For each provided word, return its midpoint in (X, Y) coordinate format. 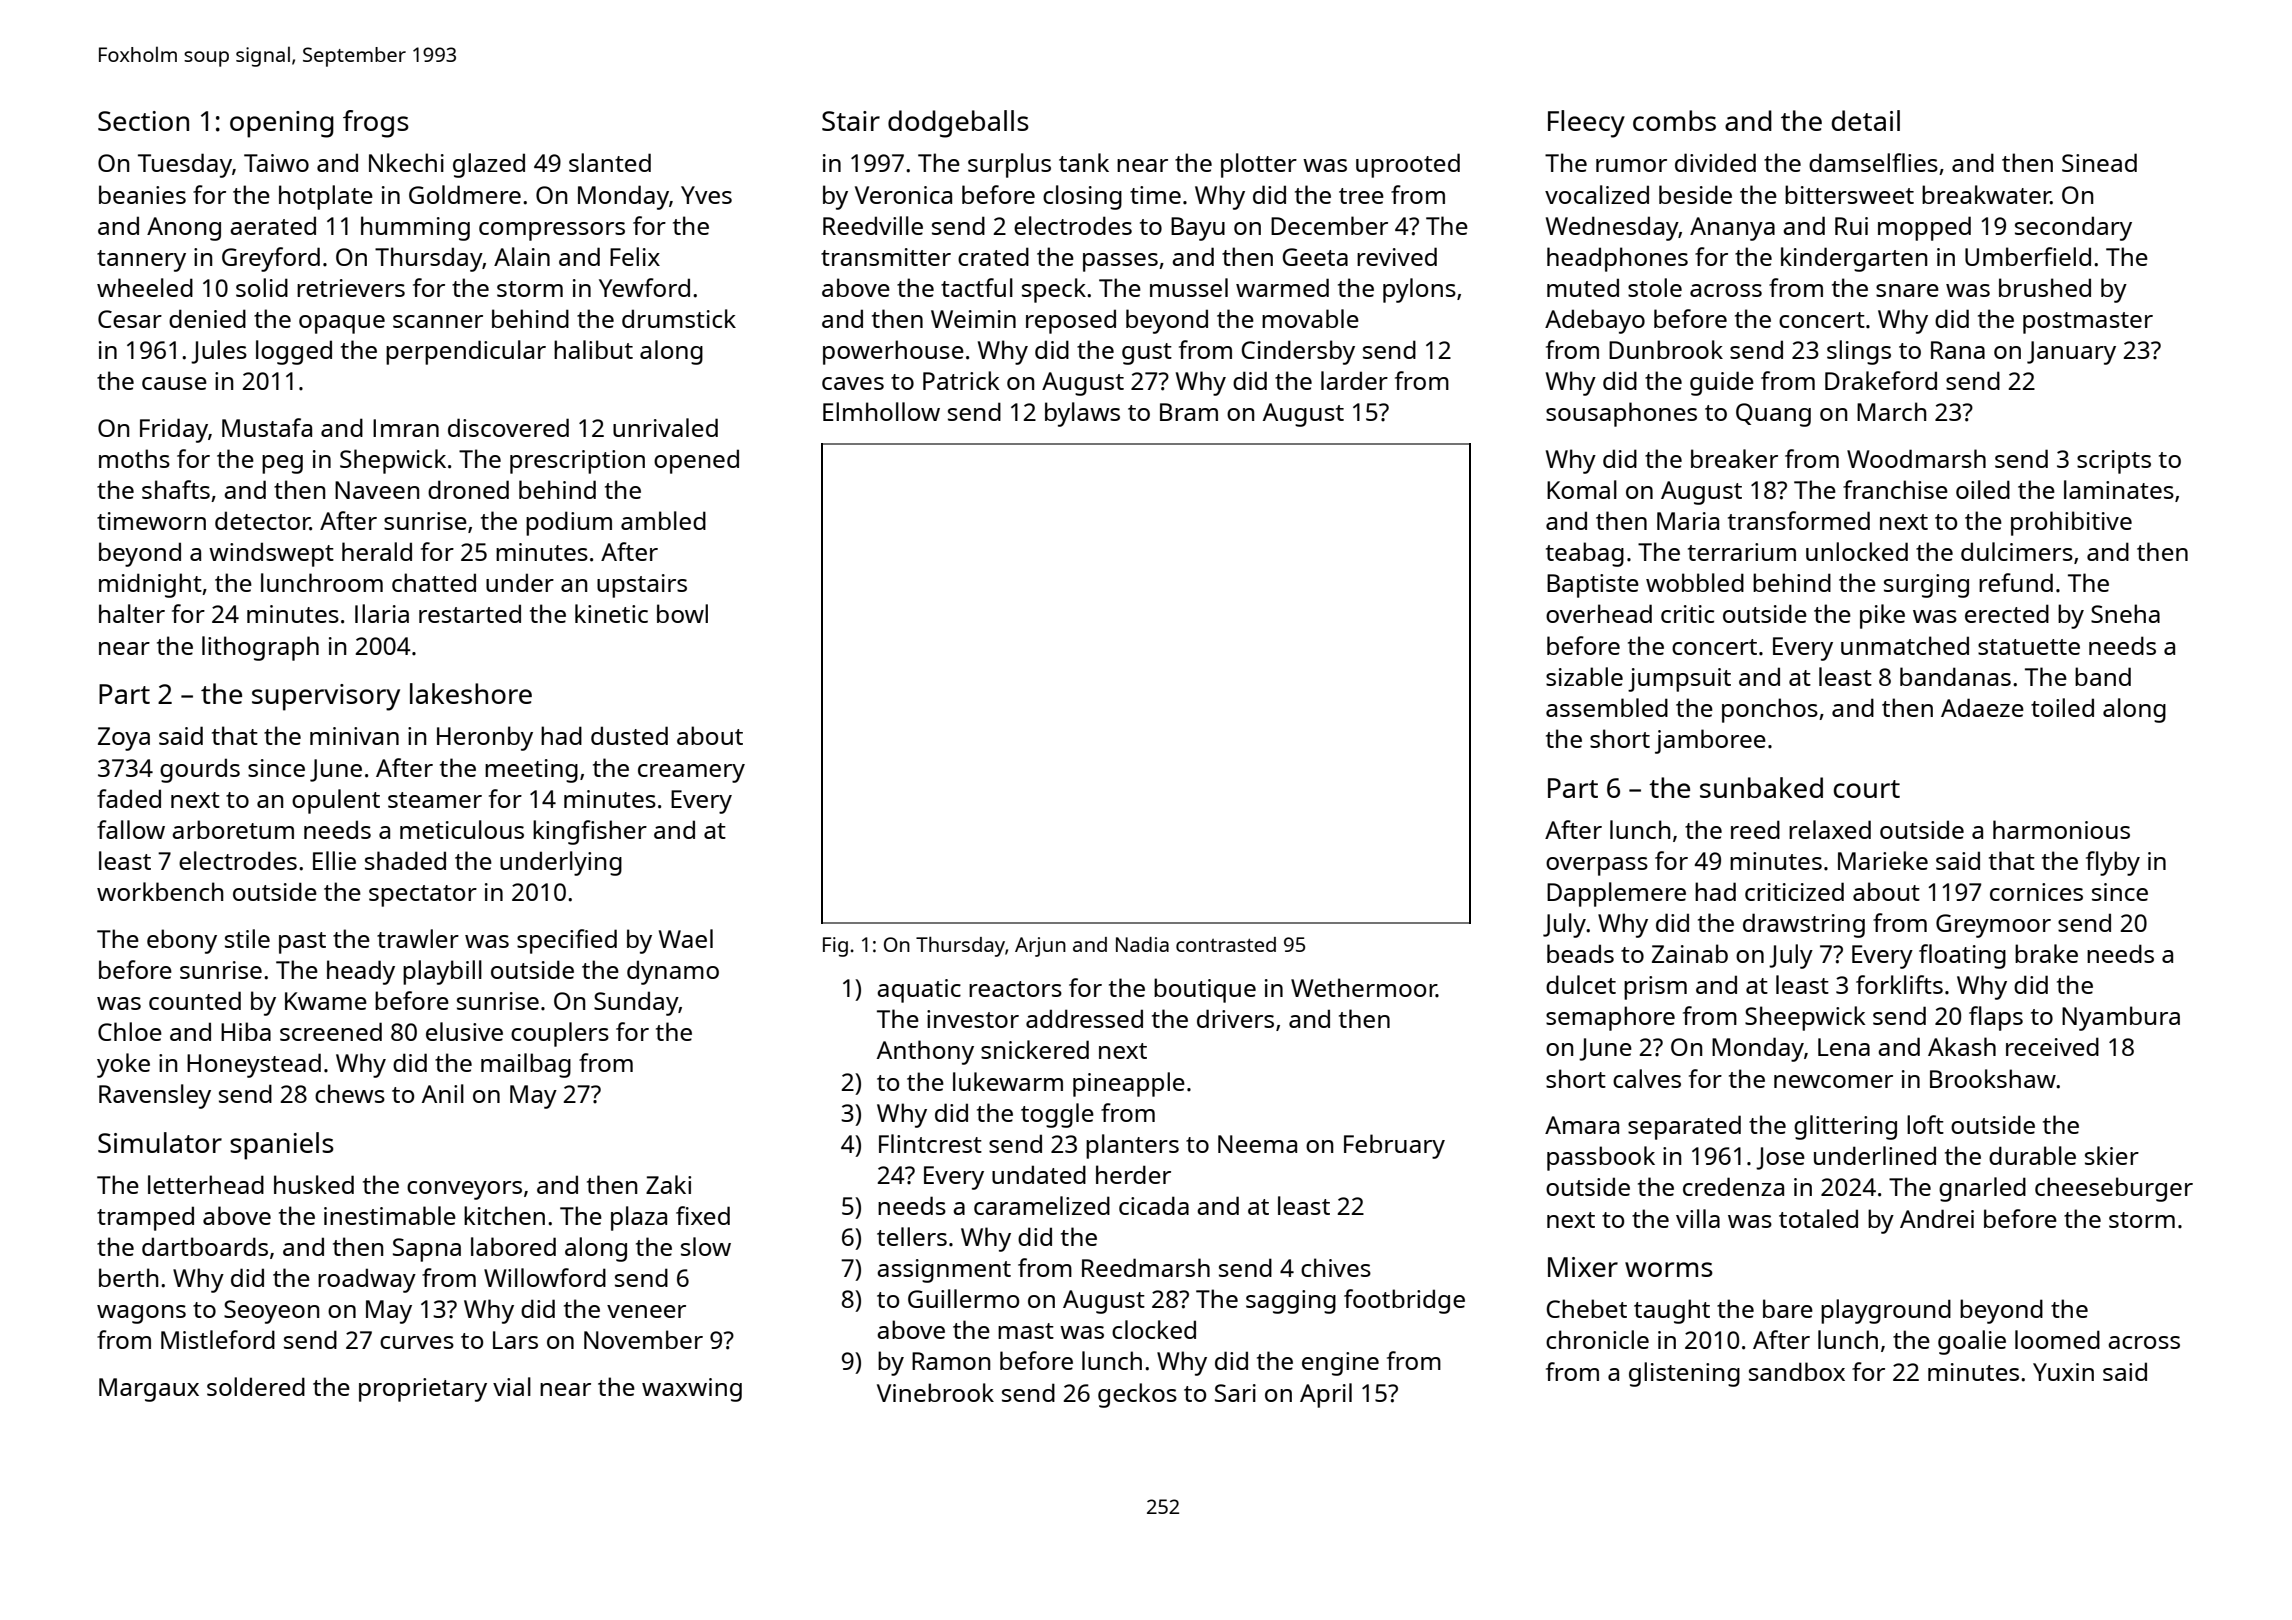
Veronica (903, 195)
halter (132, 613)
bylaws (1082, 414)
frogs (376, 124)
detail (1866, 120)
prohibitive (2071, 523)
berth (128, 1277)
